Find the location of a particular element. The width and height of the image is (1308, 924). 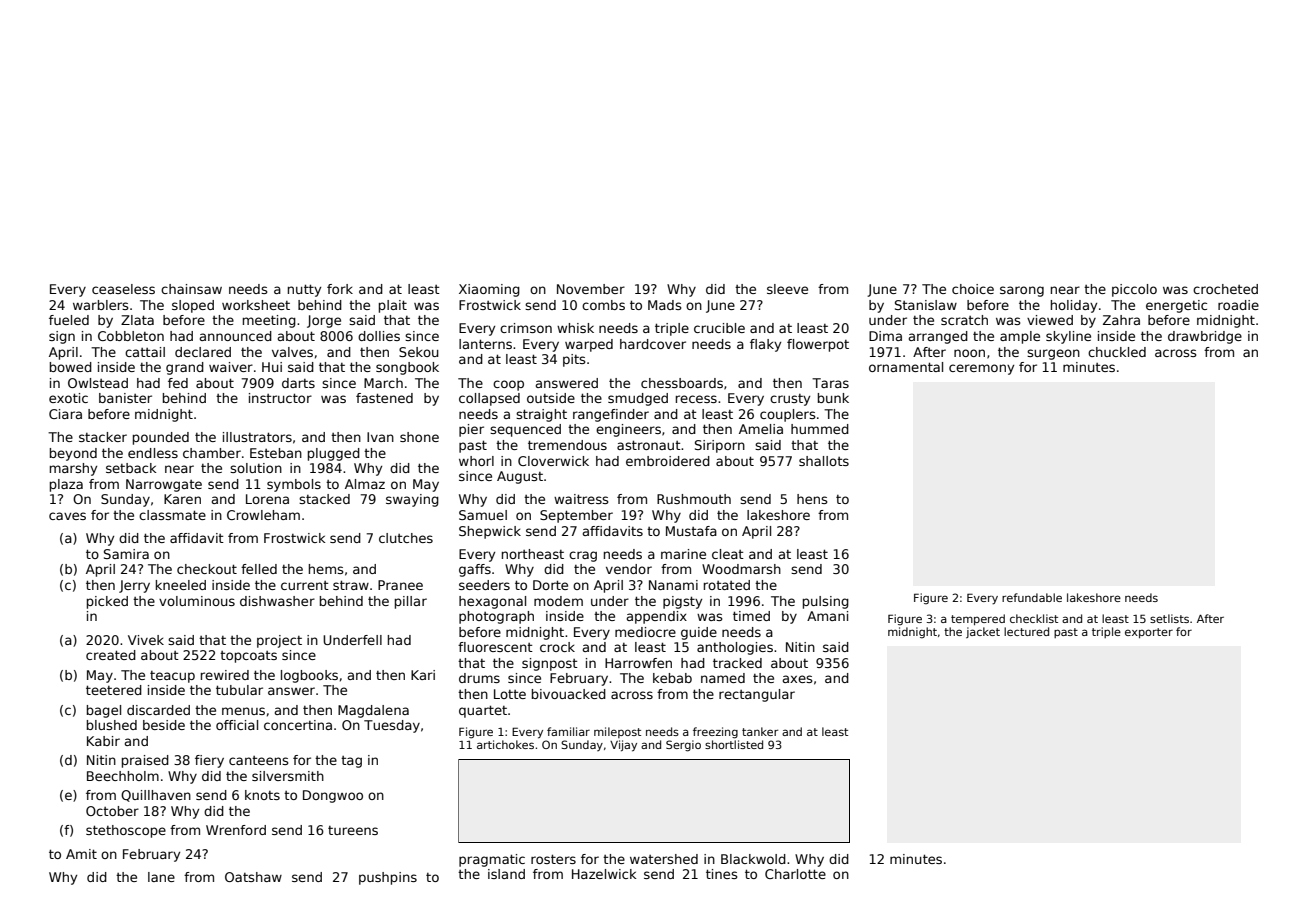

Mustafa is located at coordinates (691, 531).
